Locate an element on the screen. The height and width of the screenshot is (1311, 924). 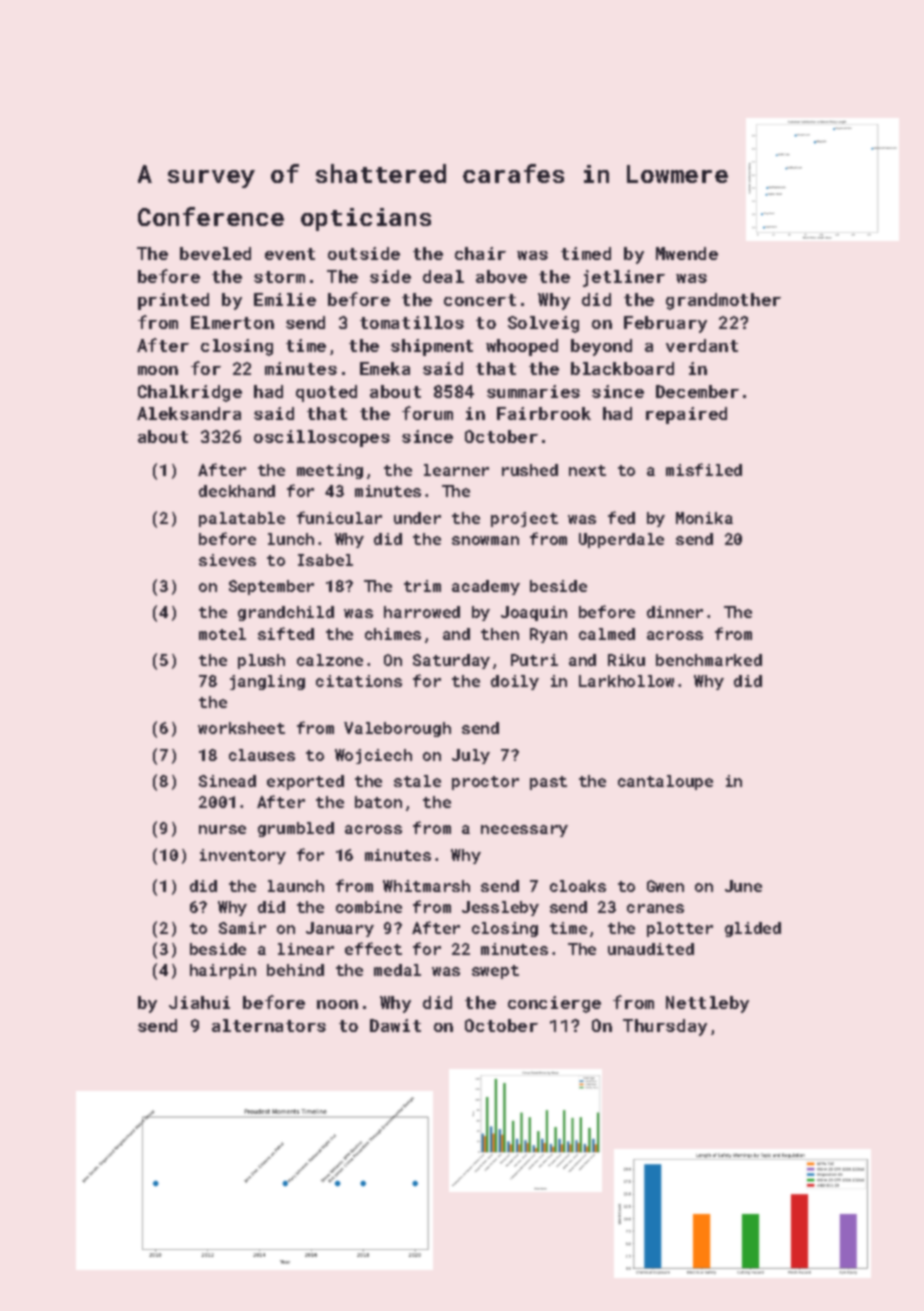
shipment is located at coordinates (432, 347).
